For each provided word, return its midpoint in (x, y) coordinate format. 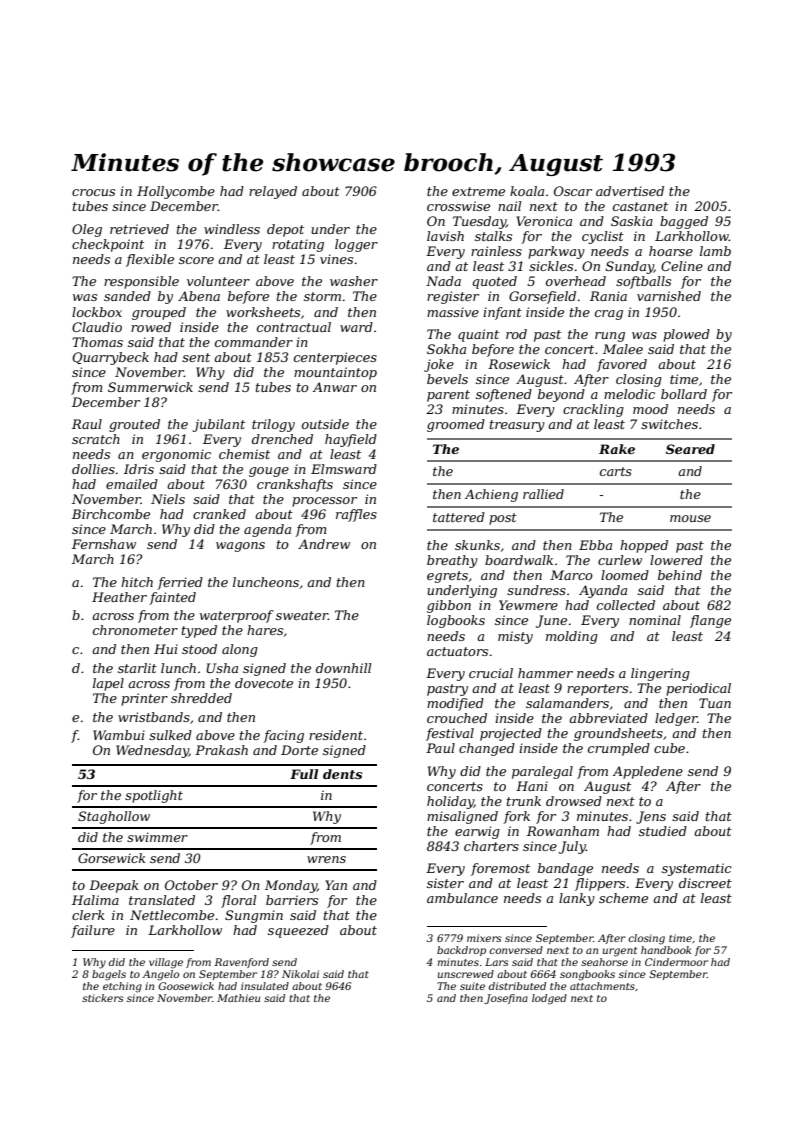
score (196, 260)
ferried (180, 583)
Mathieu (238, 998)
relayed (273, 192)
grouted (134, 425)
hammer (545, 673)
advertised (630, 191)
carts (616, 471)
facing (283, 736)
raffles (356, 515)
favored (622, 365)
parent (448, 396)
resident (336, 735)
